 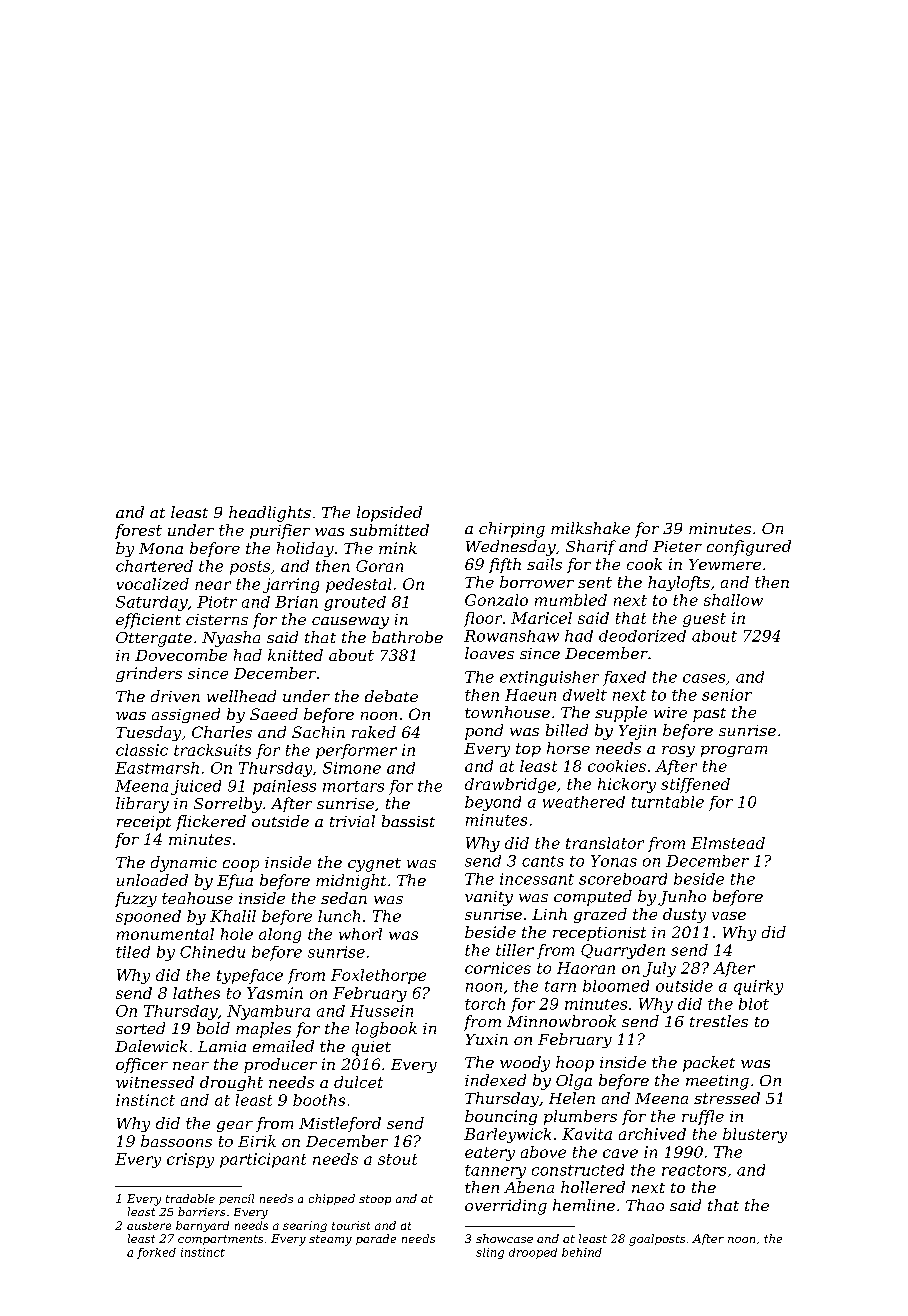 I want to click on loaves, so click(x=489, y=653).
